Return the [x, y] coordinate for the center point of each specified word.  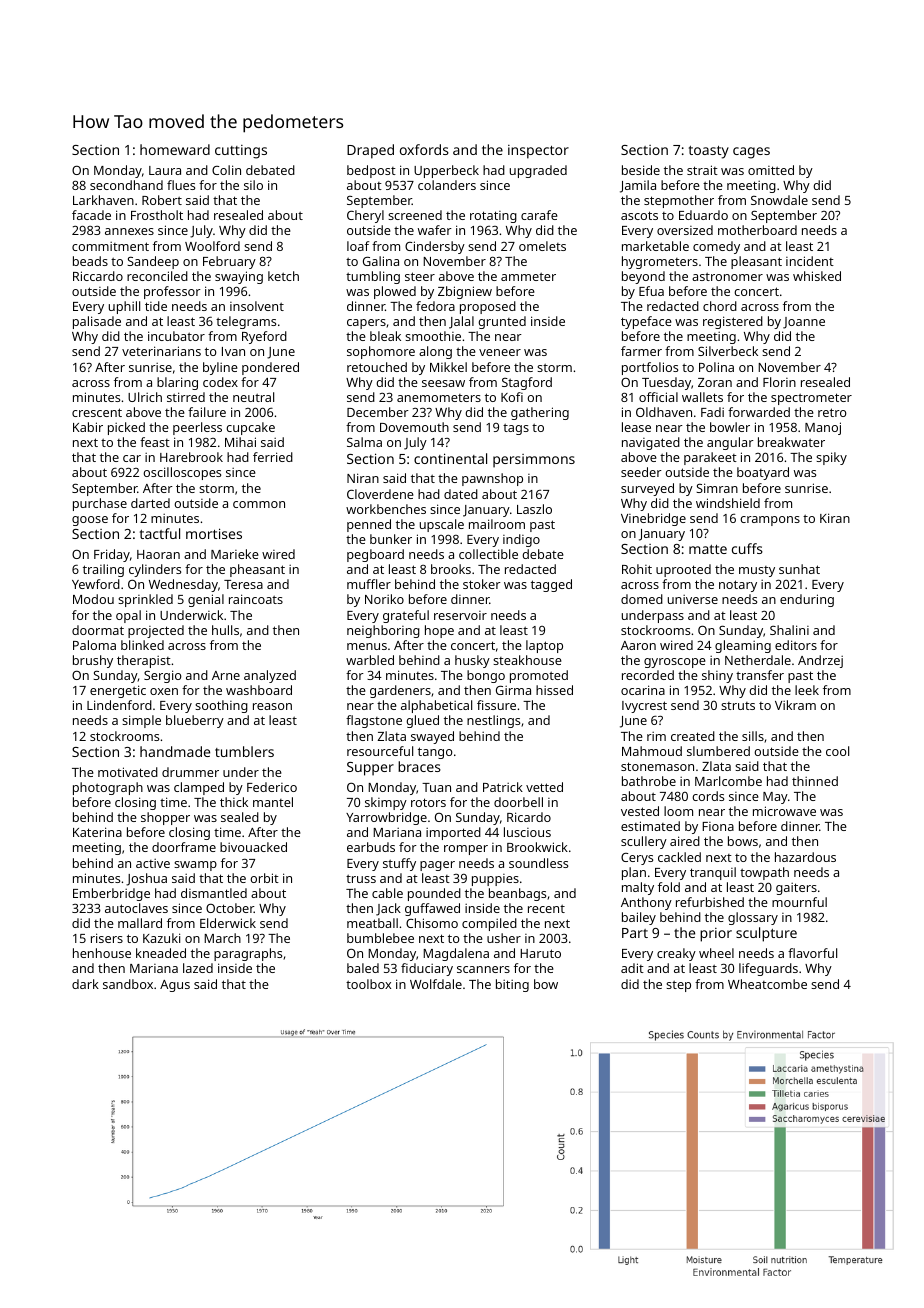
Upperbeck [446, 171]
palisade [97, 322]
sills [753, 736]
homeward [175, 149]
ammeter [528, 277]
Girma [513, 690]
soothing [221, 706]
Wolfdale [436, 984]
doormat [98, 630]
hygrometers [660, 262]
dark [85, 984]
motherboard [757, 230]
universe [693, 599]
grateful [406, 616]
